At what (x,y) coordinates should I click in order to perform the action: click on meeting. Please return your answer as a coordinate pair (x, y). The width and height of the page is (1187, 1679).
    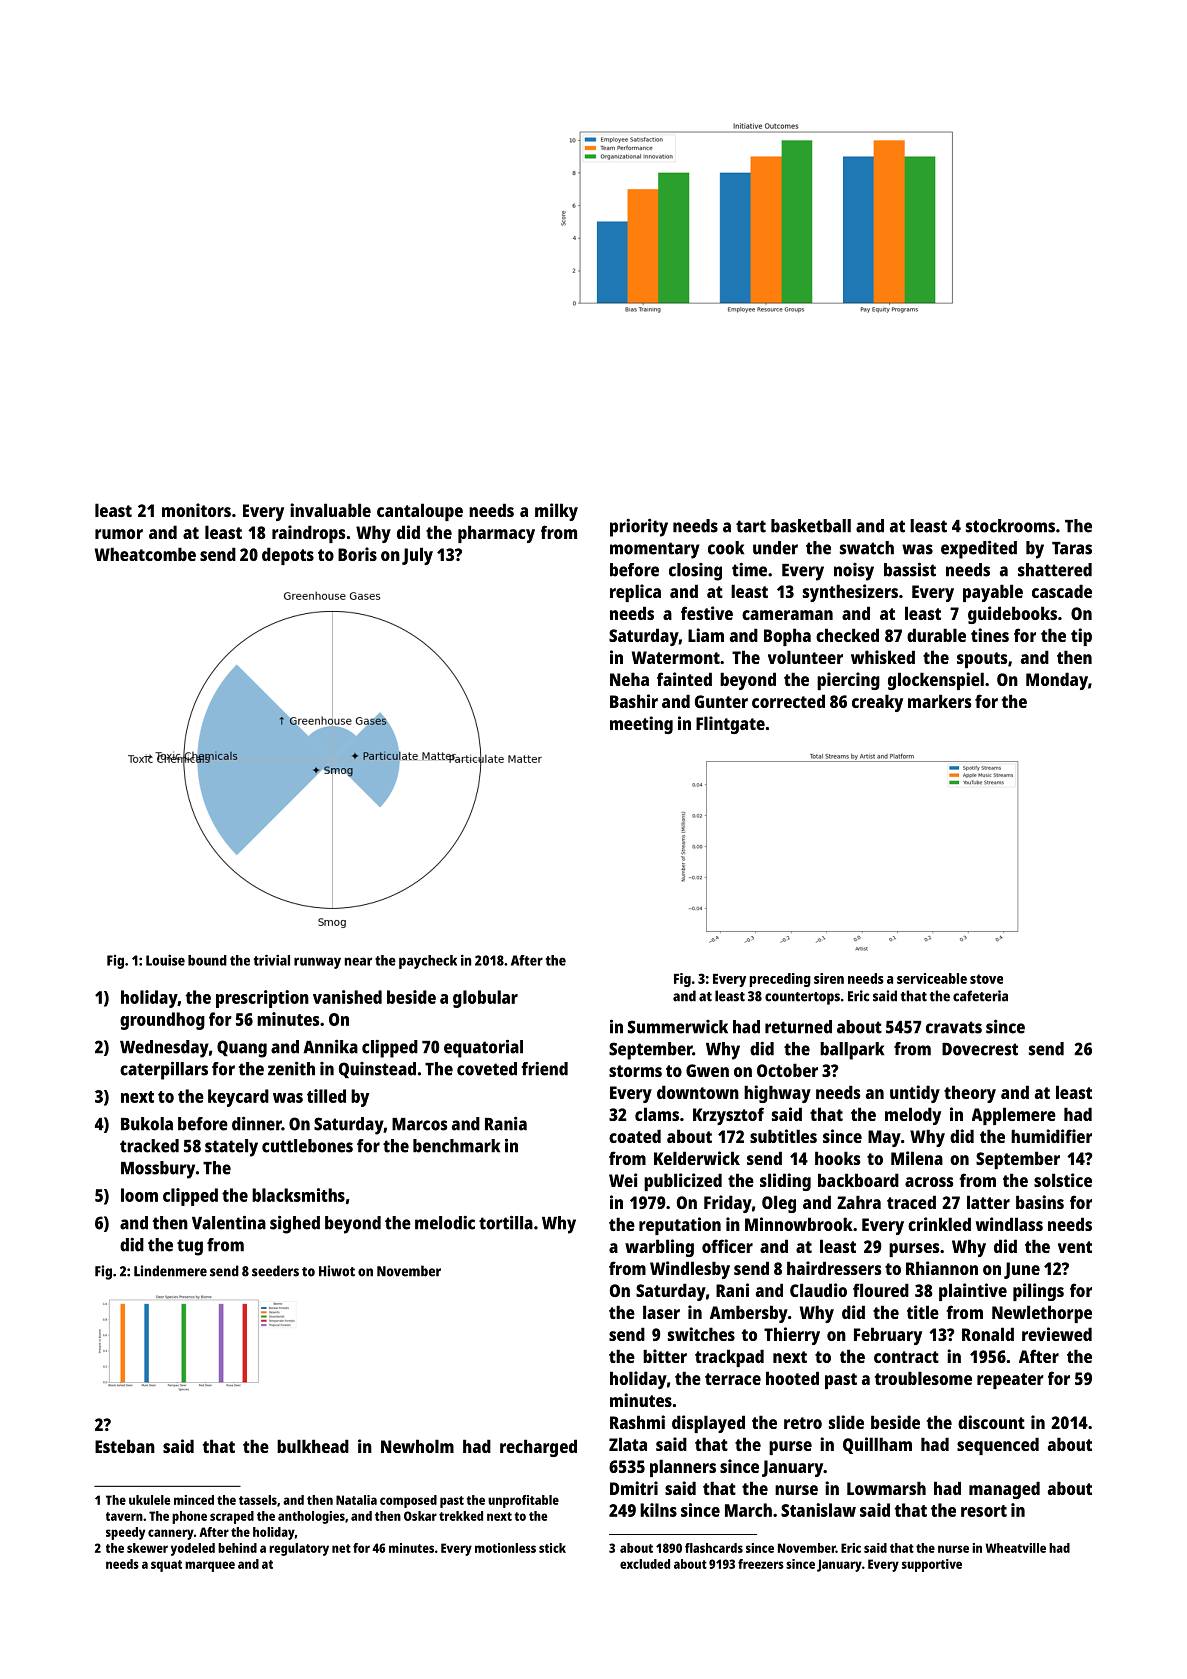
    Looking at the image, I should click on (641, 725).
